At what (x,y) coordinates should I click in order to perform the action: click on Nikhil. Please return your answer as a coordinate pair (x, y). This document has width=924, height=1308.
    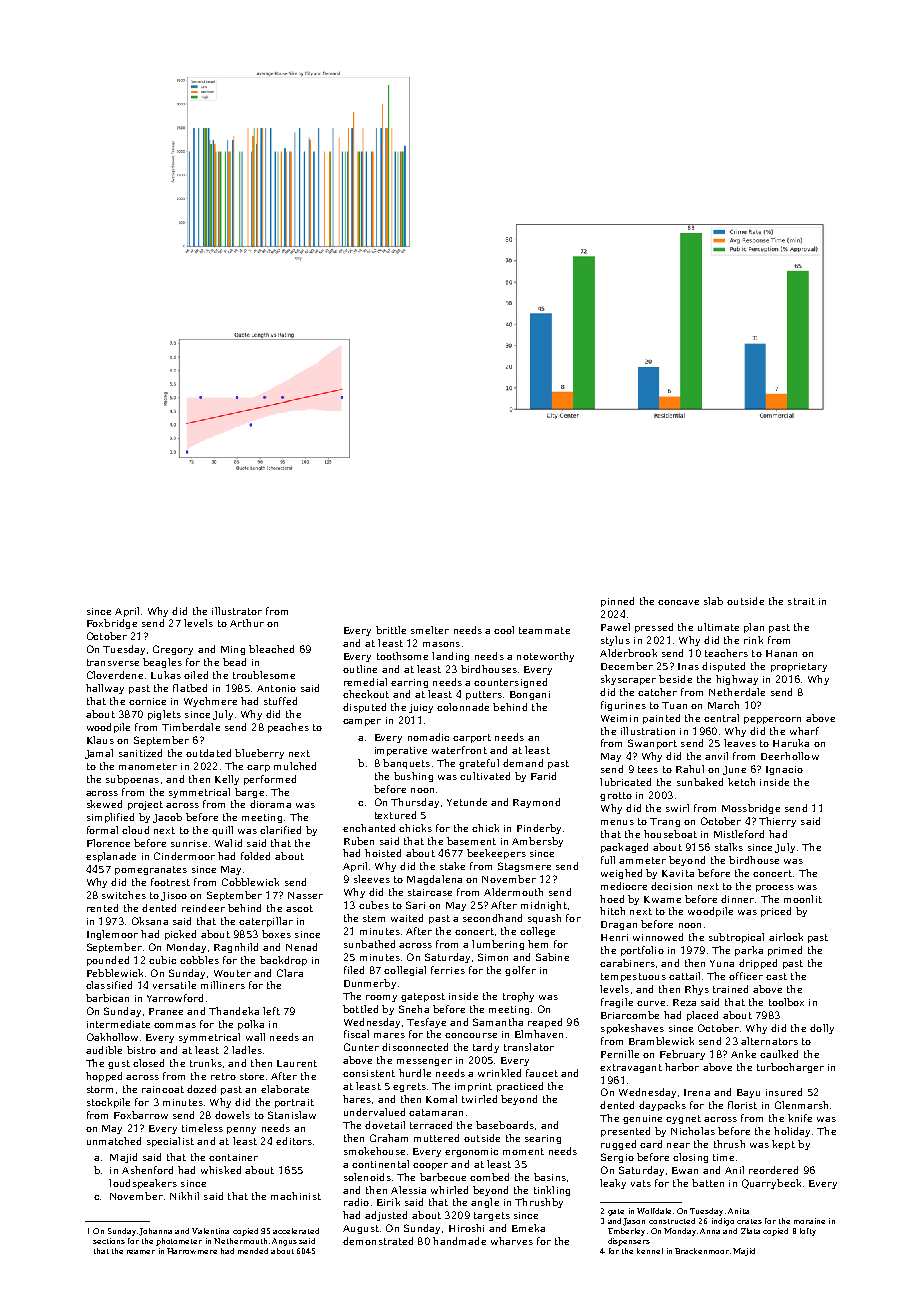
    Looking at the image, I should click on (184, 1196).
